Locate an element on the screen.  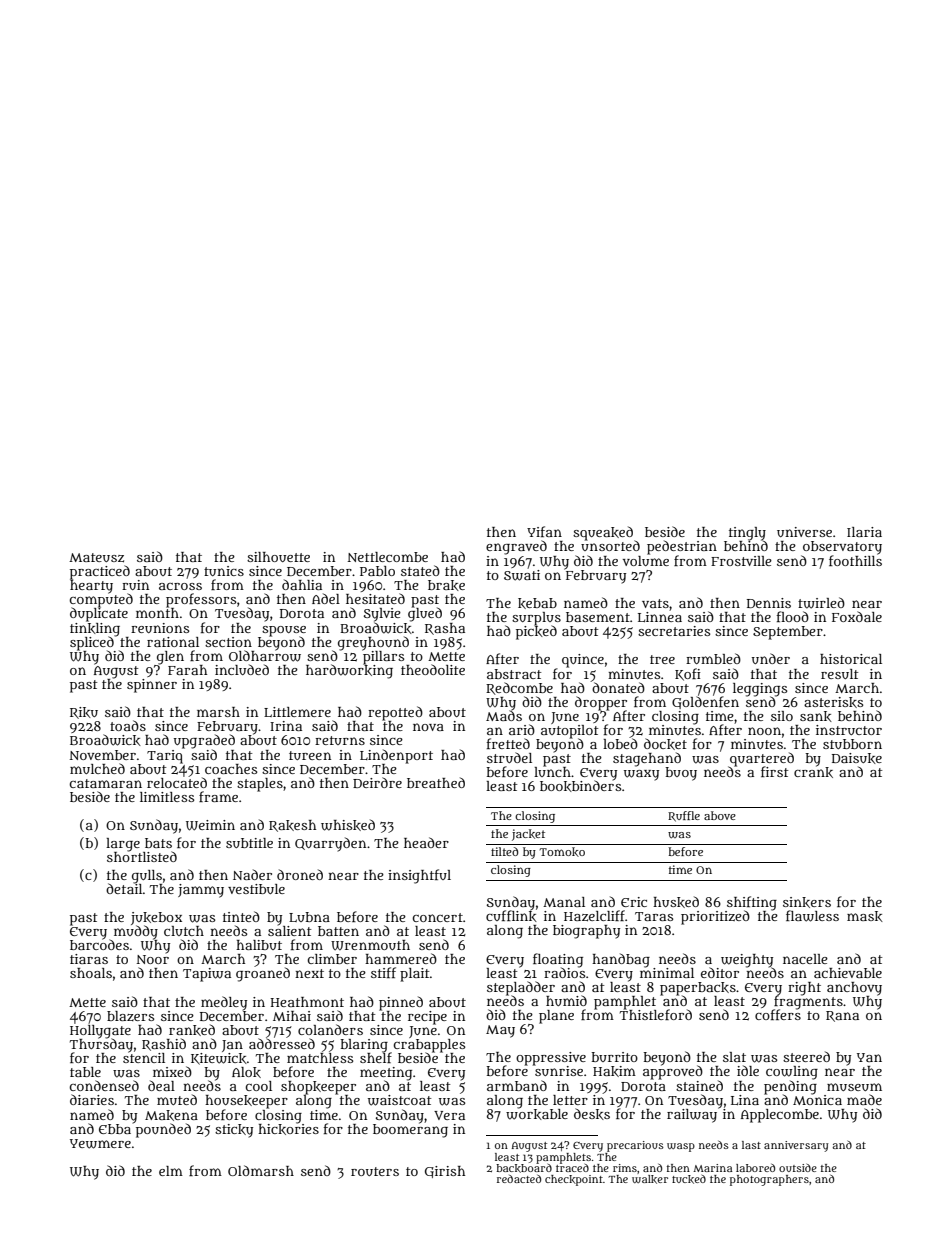
pounded is located at coordinates (163, 1130).
